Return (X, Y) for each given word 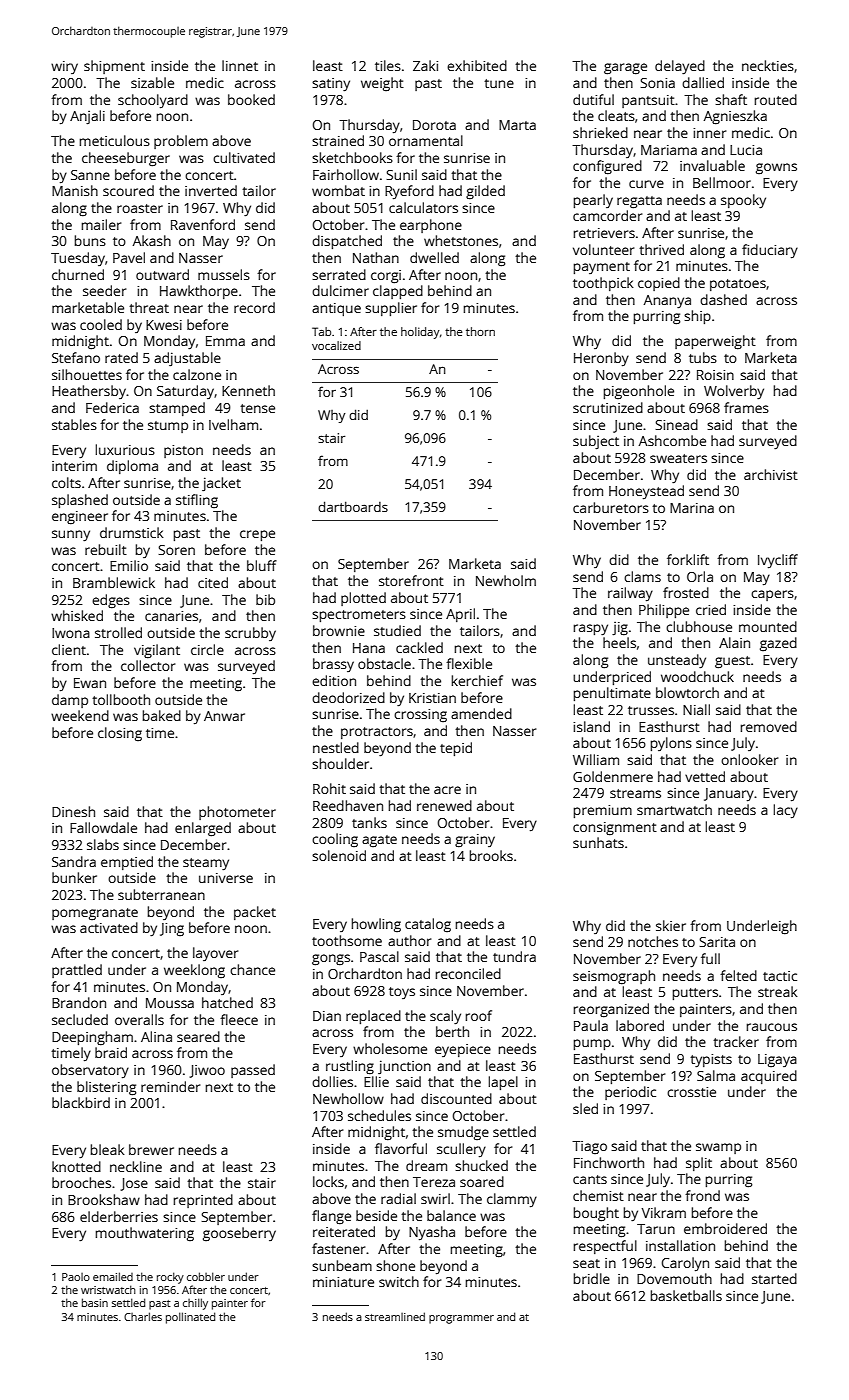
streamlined (395, 1316)
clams (642, 576)
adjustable (187, 359)
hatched (227, 1002)
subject (596, 442)
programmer (461, 1319)
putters (695, 994)
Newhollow (348, 1098)
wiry (64, 67)
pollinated (190, 1318)
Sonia (657, 83)
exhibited (477, 65)
